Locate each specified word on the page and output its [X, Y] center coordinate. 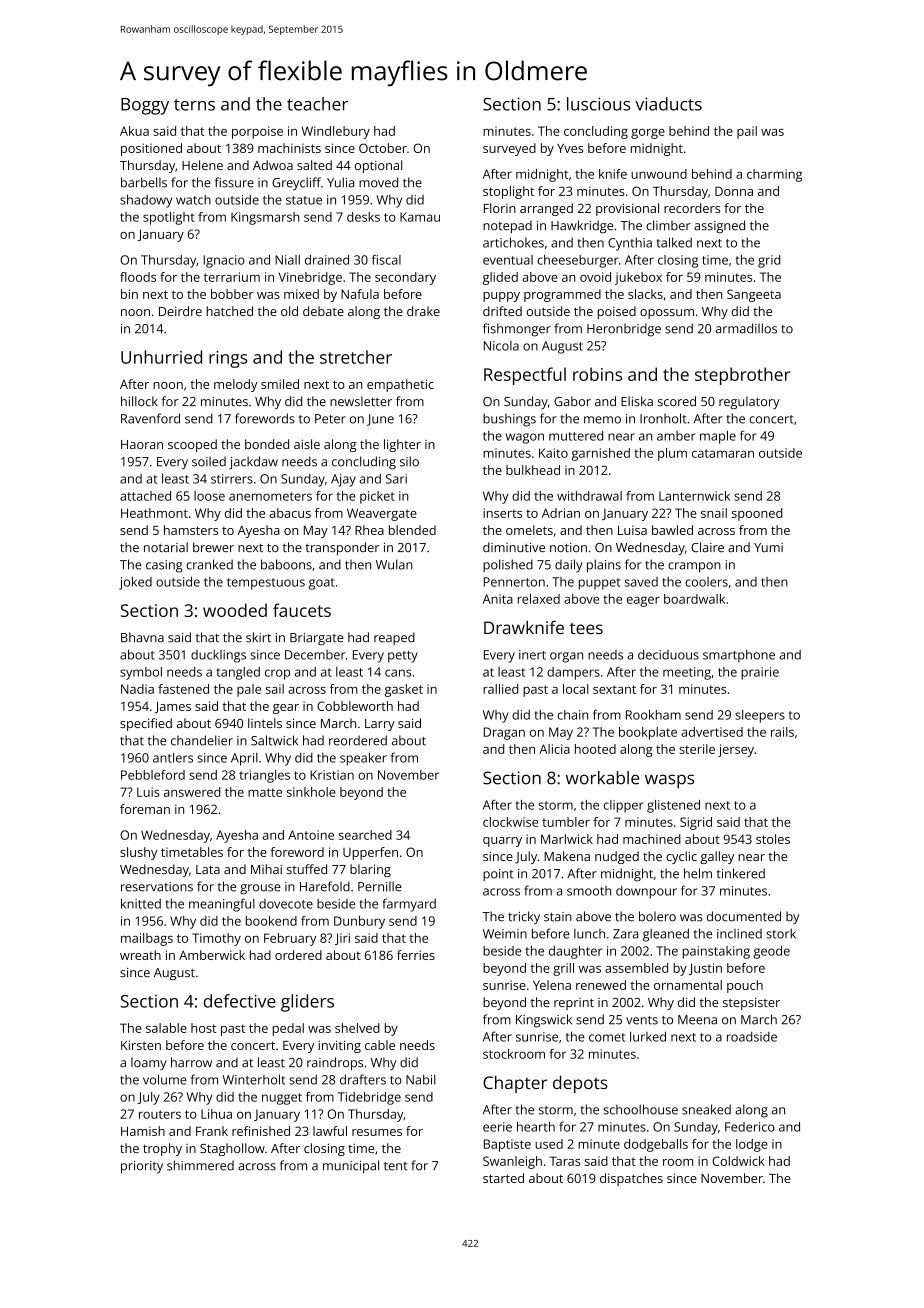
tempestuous [266, 584]
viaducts [668, 104]
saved [641, 582]
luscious [598, 104]
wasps [669, 781]
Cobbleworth [355, 706]
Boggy [145, 106]
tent [395, 1166]
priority [142, 1167]
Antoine [311, 835]
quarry [502, 842]
